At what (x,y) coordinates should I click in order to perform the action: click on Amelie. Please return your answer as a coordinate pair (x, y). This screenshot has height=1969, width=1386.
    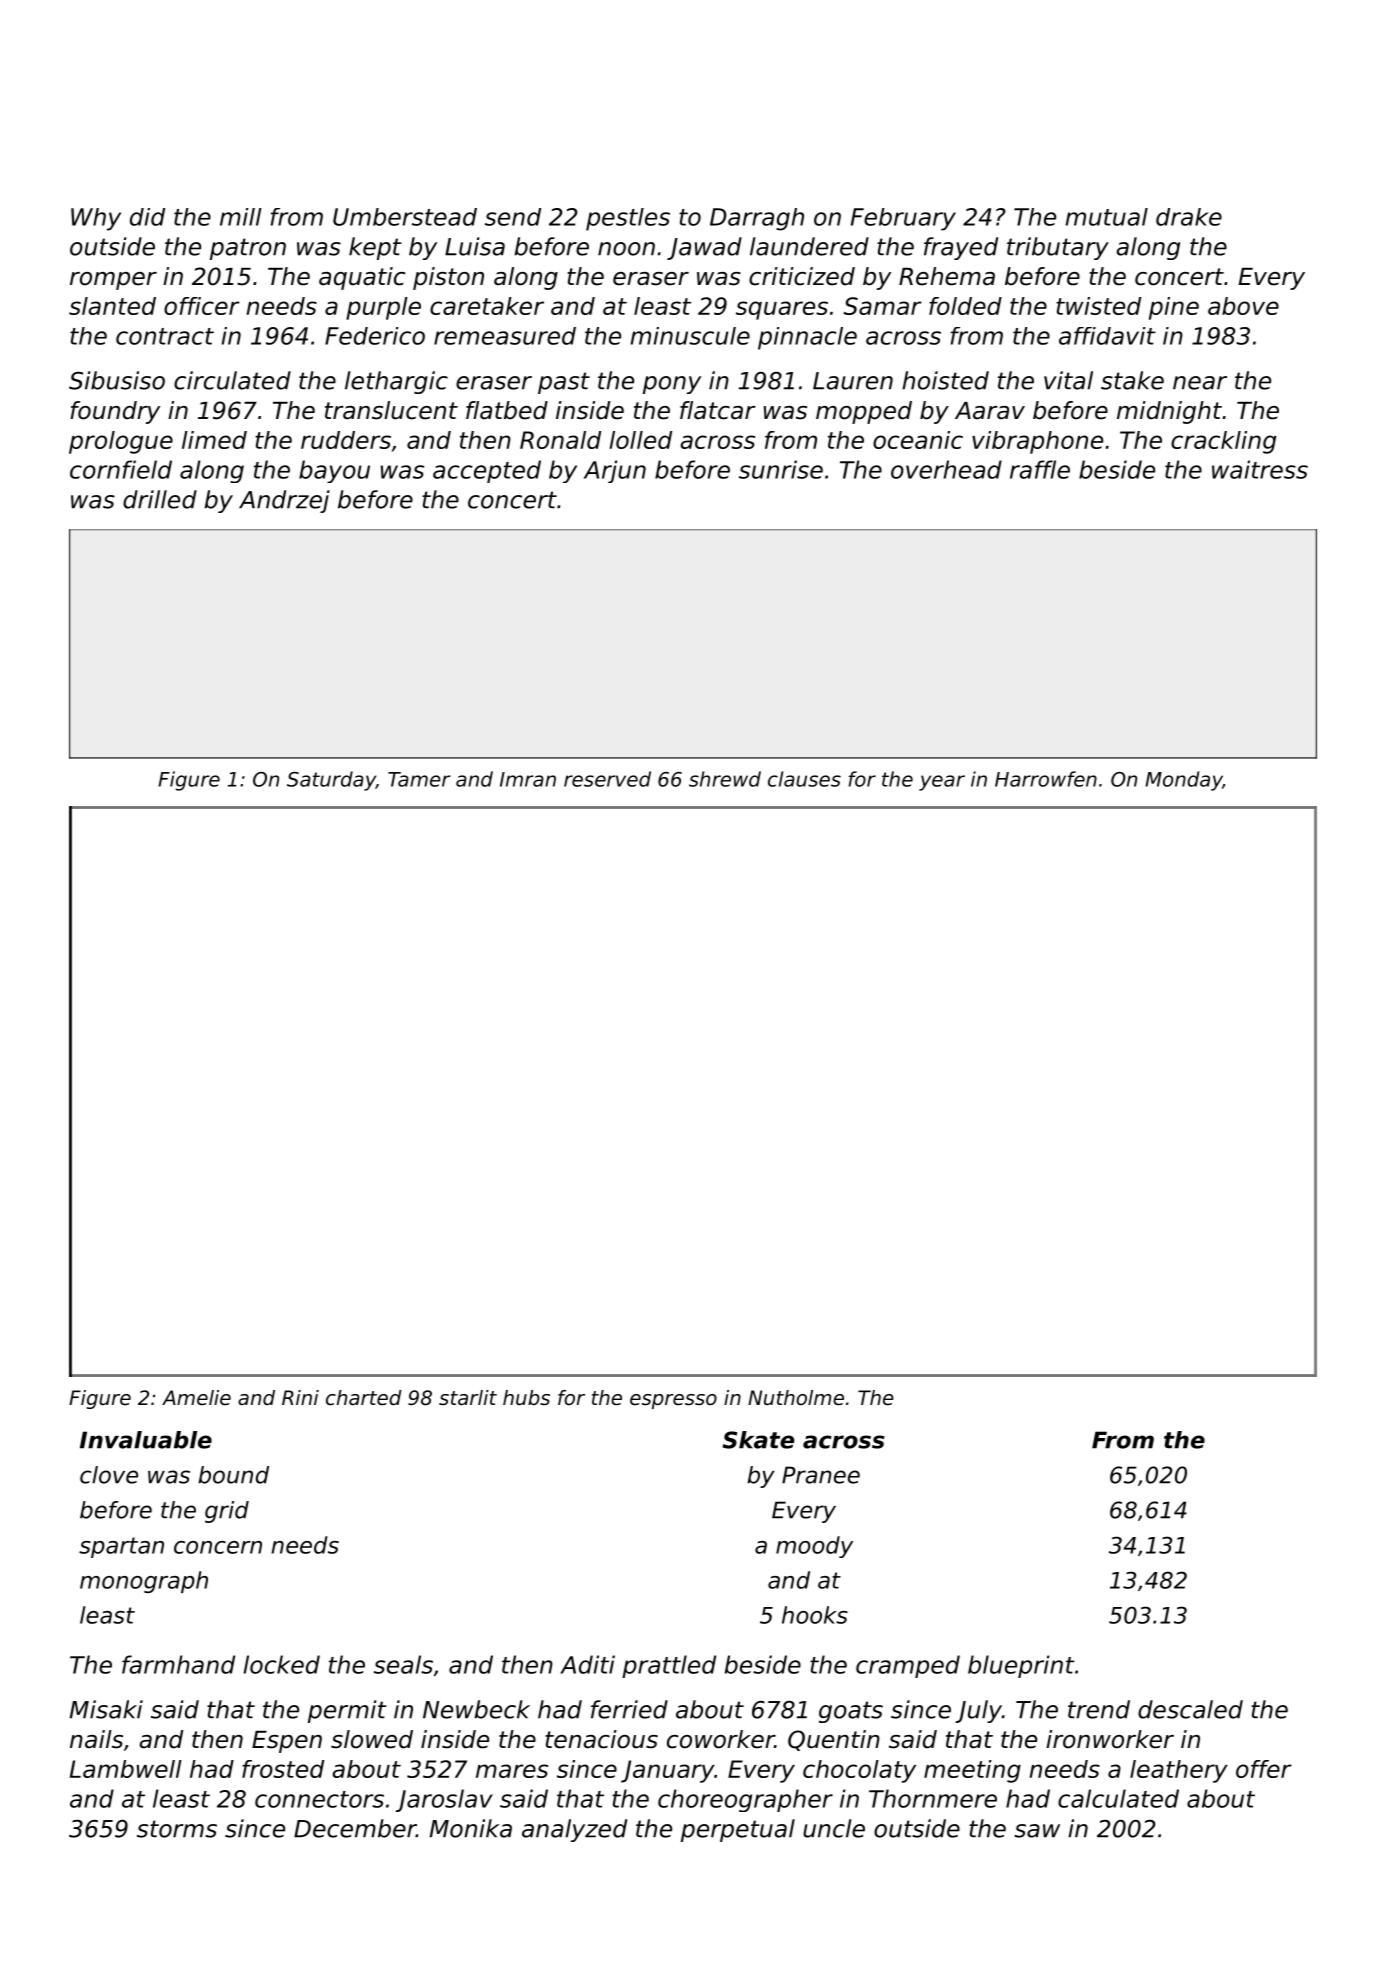
    Looking at the image, I should click on (196, 1398).
